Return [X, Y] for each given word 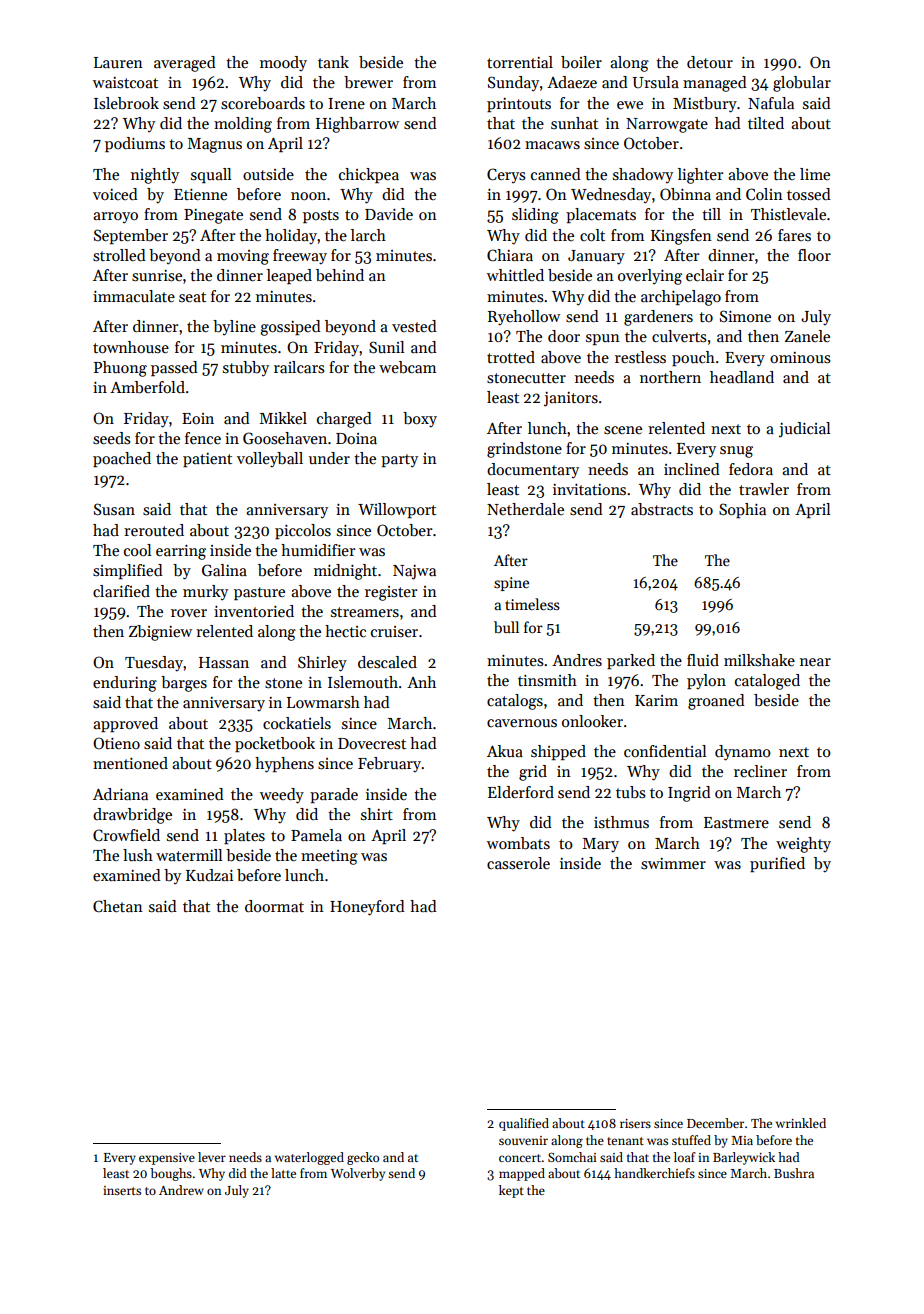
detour [710, 62]
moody [283, 64]
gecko [363, 1158]
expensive [167, 1159]
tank [333, 62]
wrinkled [801, 1123]
